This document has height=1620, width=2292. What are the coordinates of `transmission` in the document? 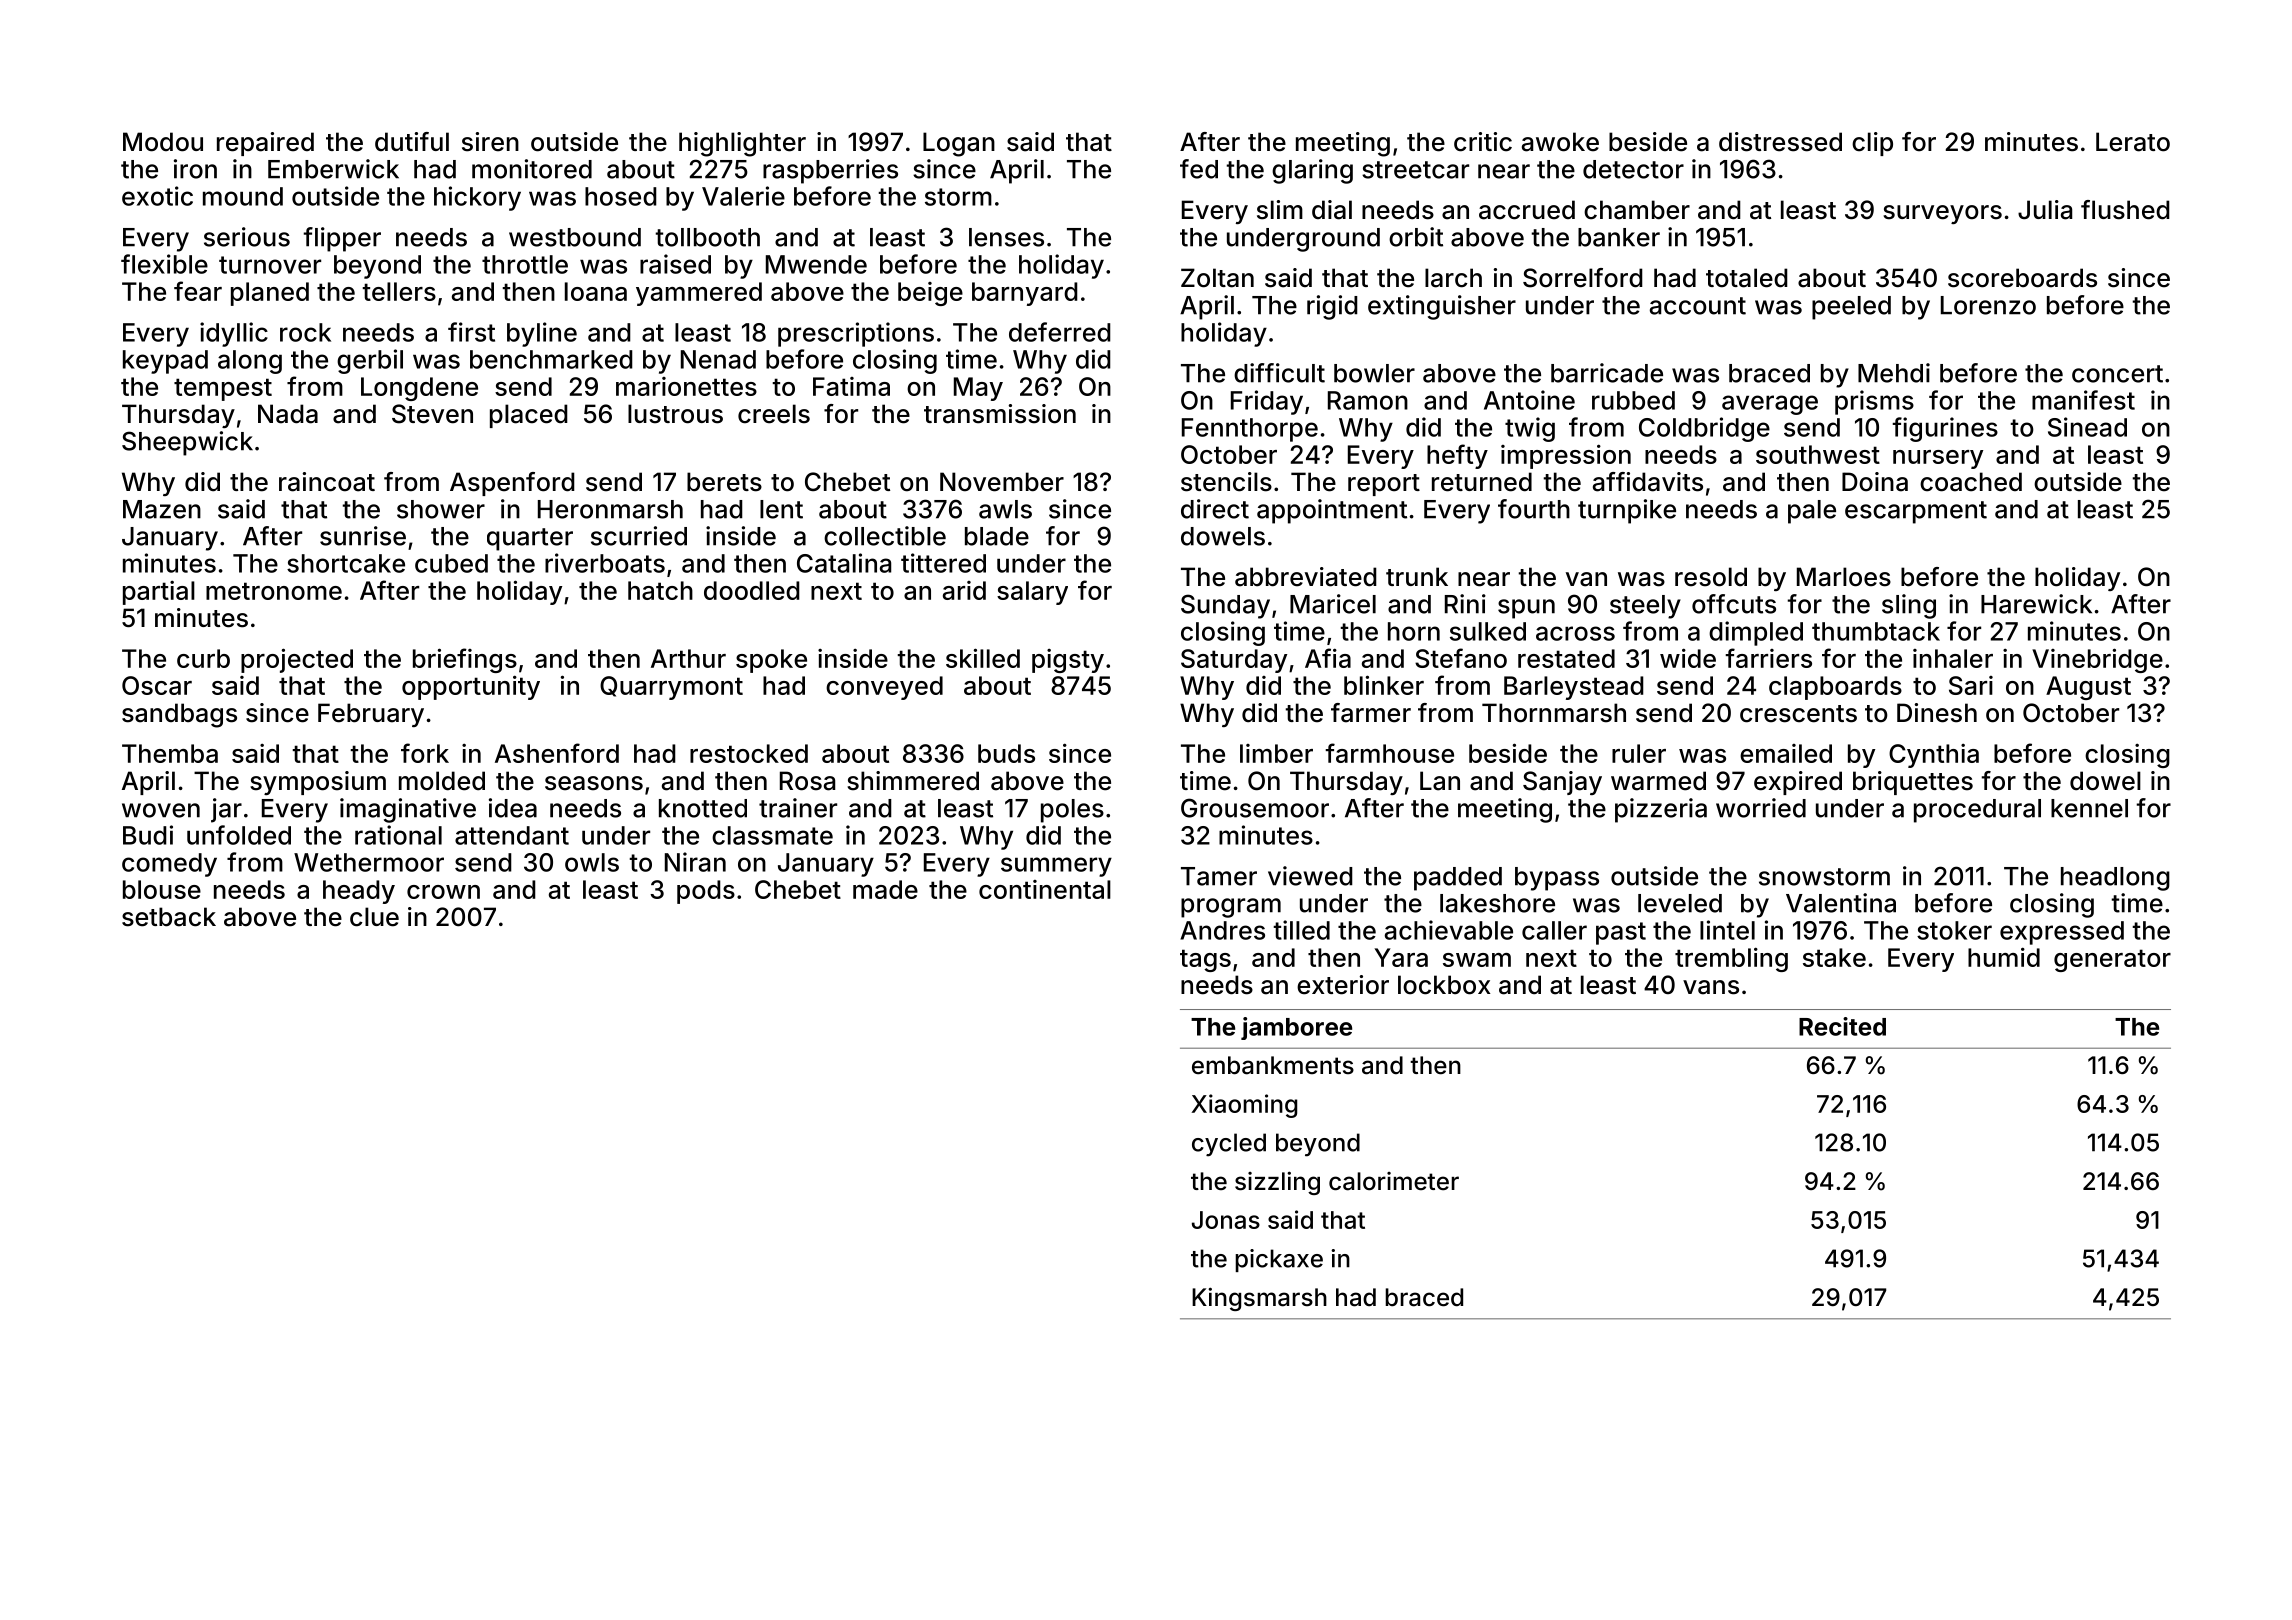 It's located at (1000, 414).
